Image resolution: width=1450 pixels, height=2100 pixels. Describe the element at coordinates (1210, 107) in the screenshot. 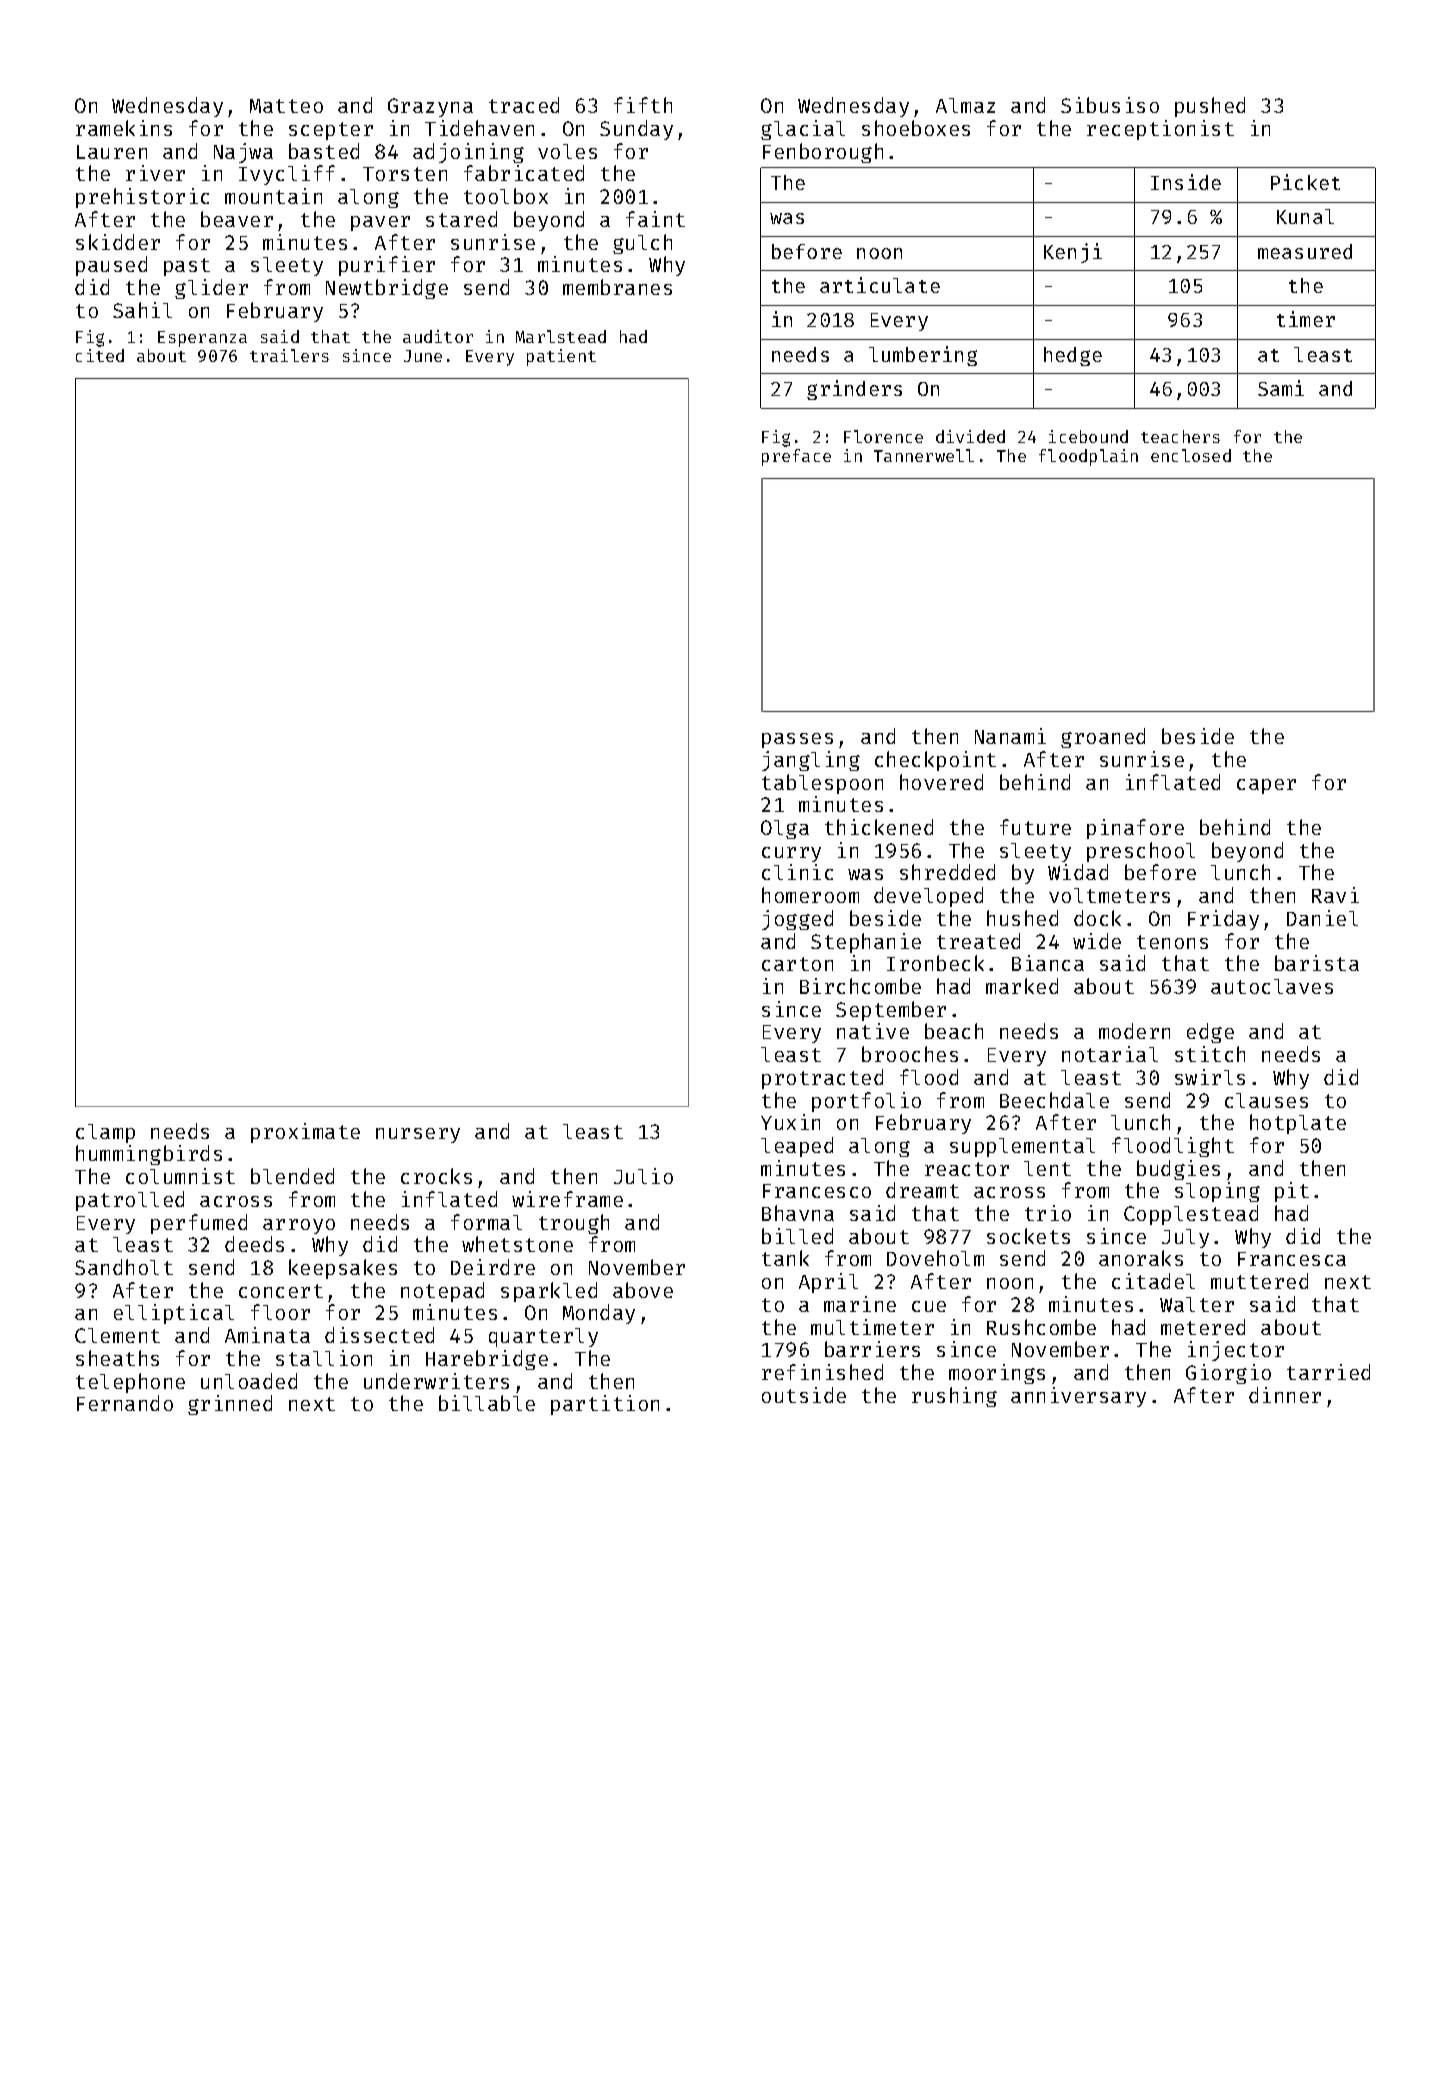

I see `pushed` at that location.
